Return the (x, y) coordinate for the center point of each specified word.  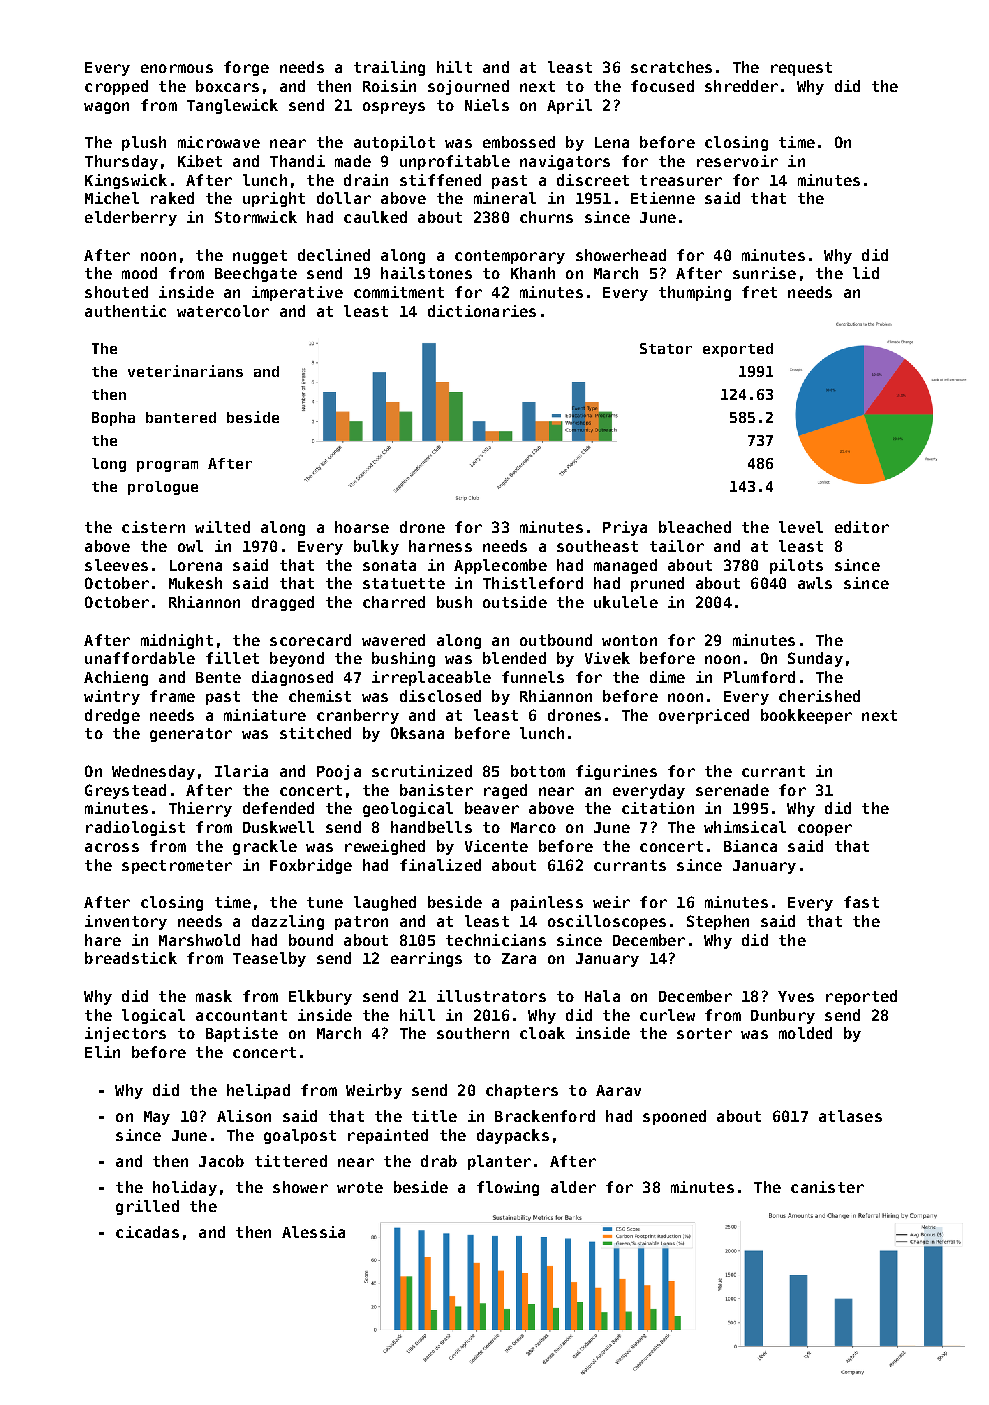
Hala (602, 996)
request (801, 69)
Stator (666, 348)
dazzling (288, 922)
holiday (185, 1188)
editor (862, 527)
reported (861, 997)
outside (515, 602)
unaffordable (140, 658)
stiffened (440, 180)
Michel (112, 198)
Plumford (759, 677)
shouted (116, 292)
